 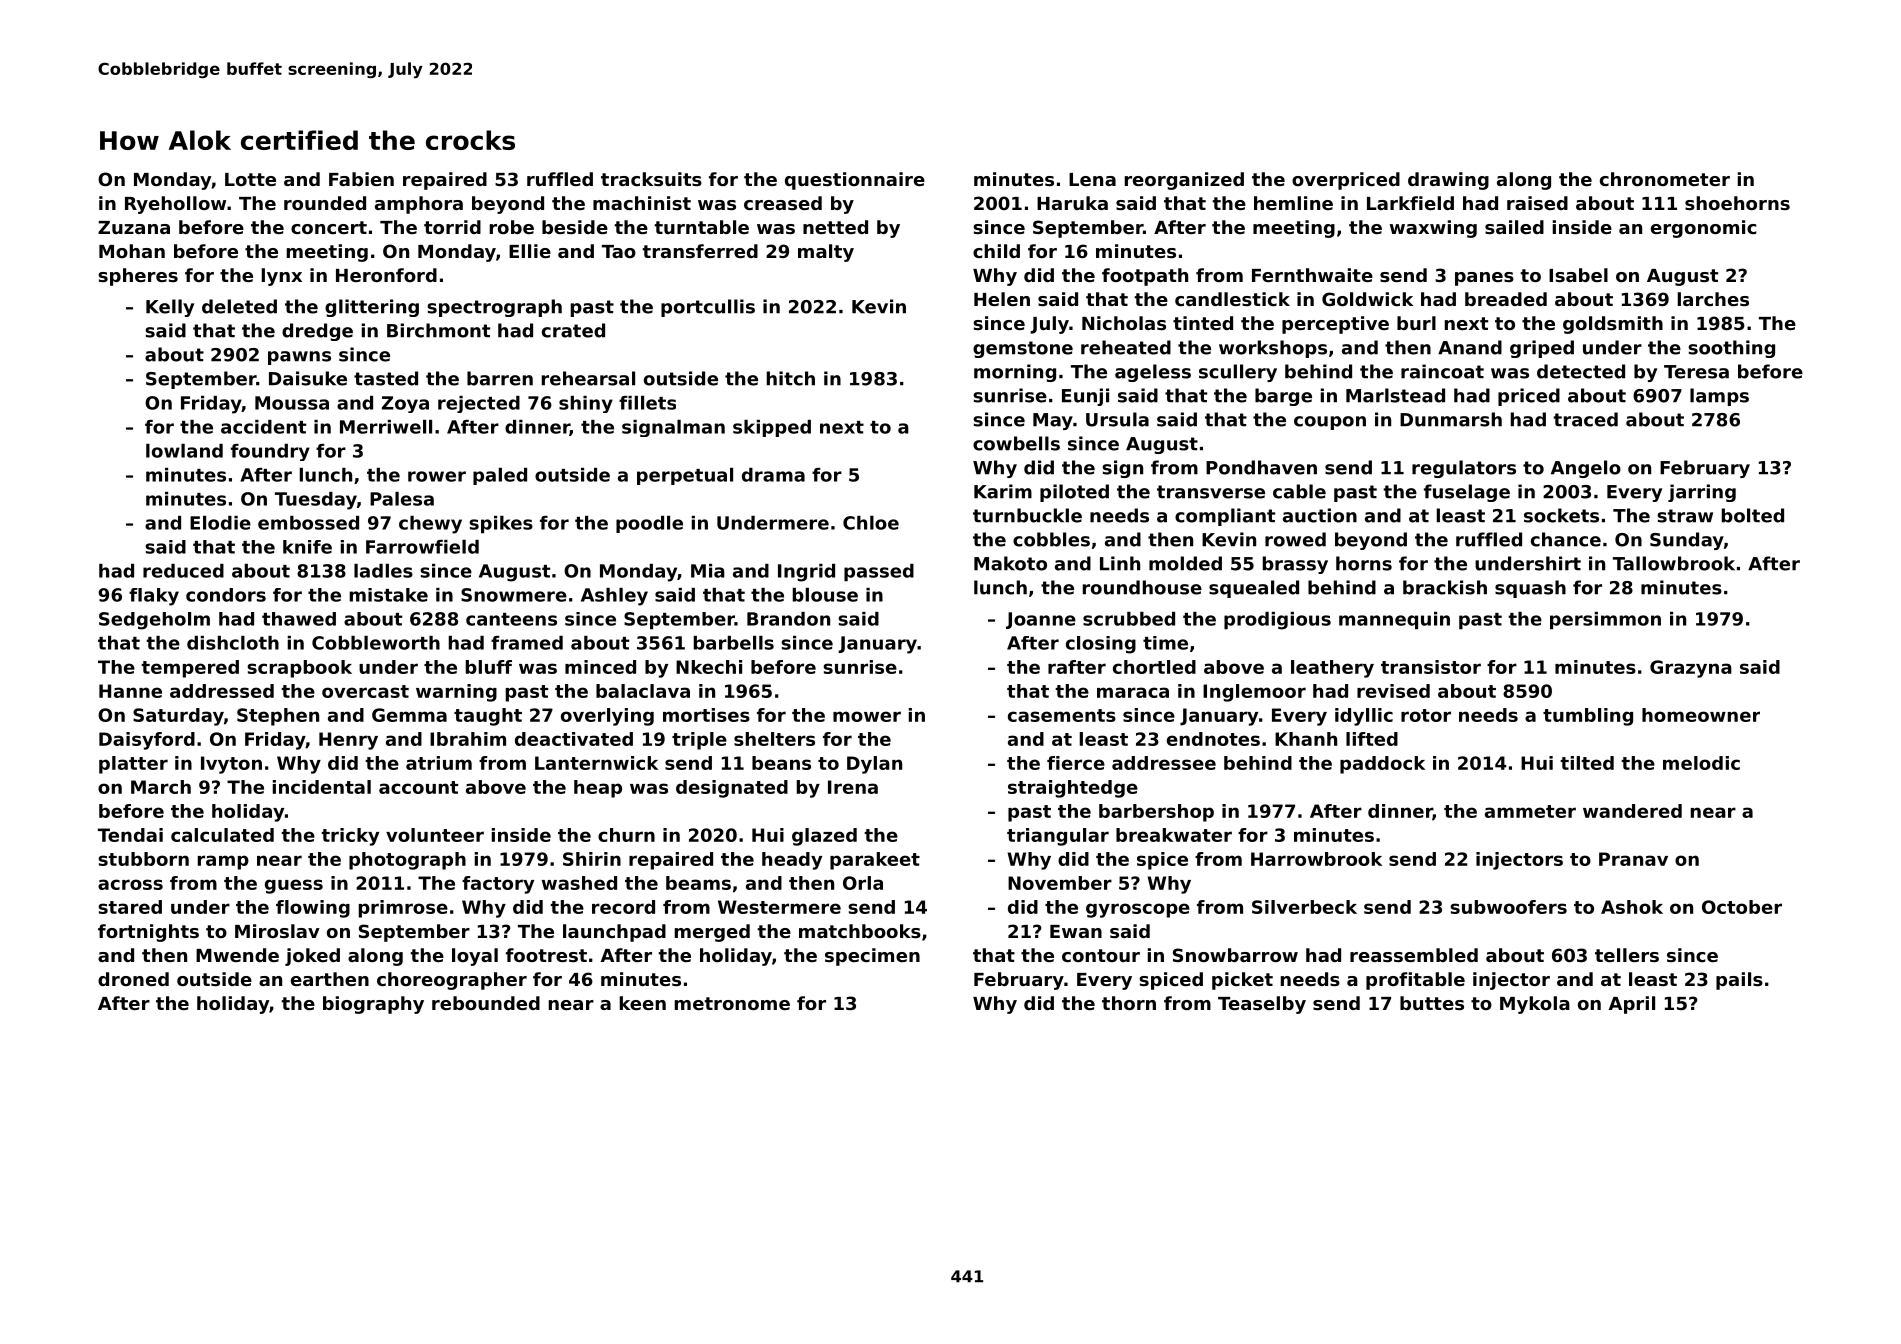 What do you see at coordinates (1262, 1005) in the page?
I see `Teaselby` at bounding box center [1262, 1005].
